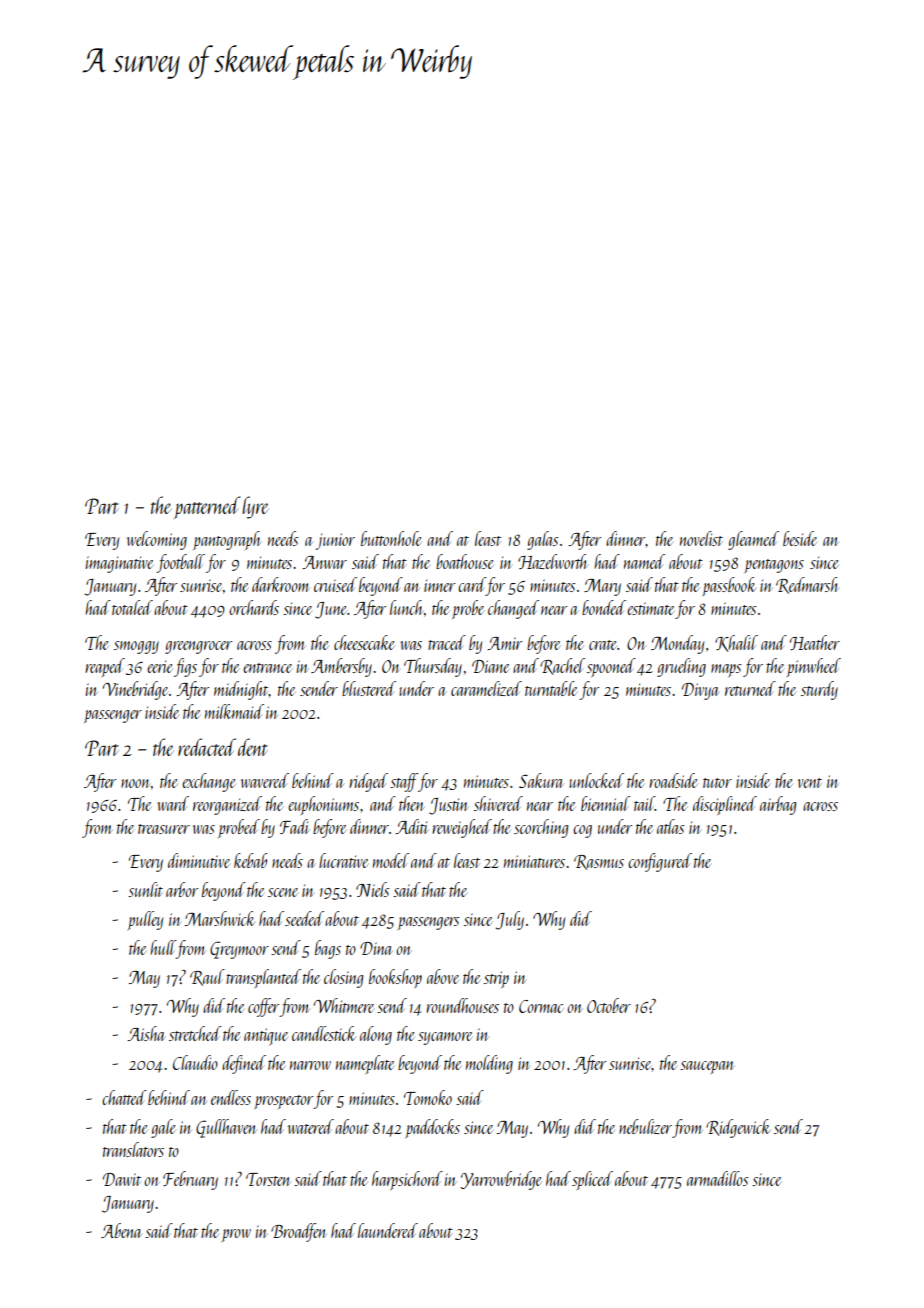 Image resolution: width=924 pixels, height=1308 pixels. Describe the element at coordinates (750, 688) in the image. I see `returned` at that location.
